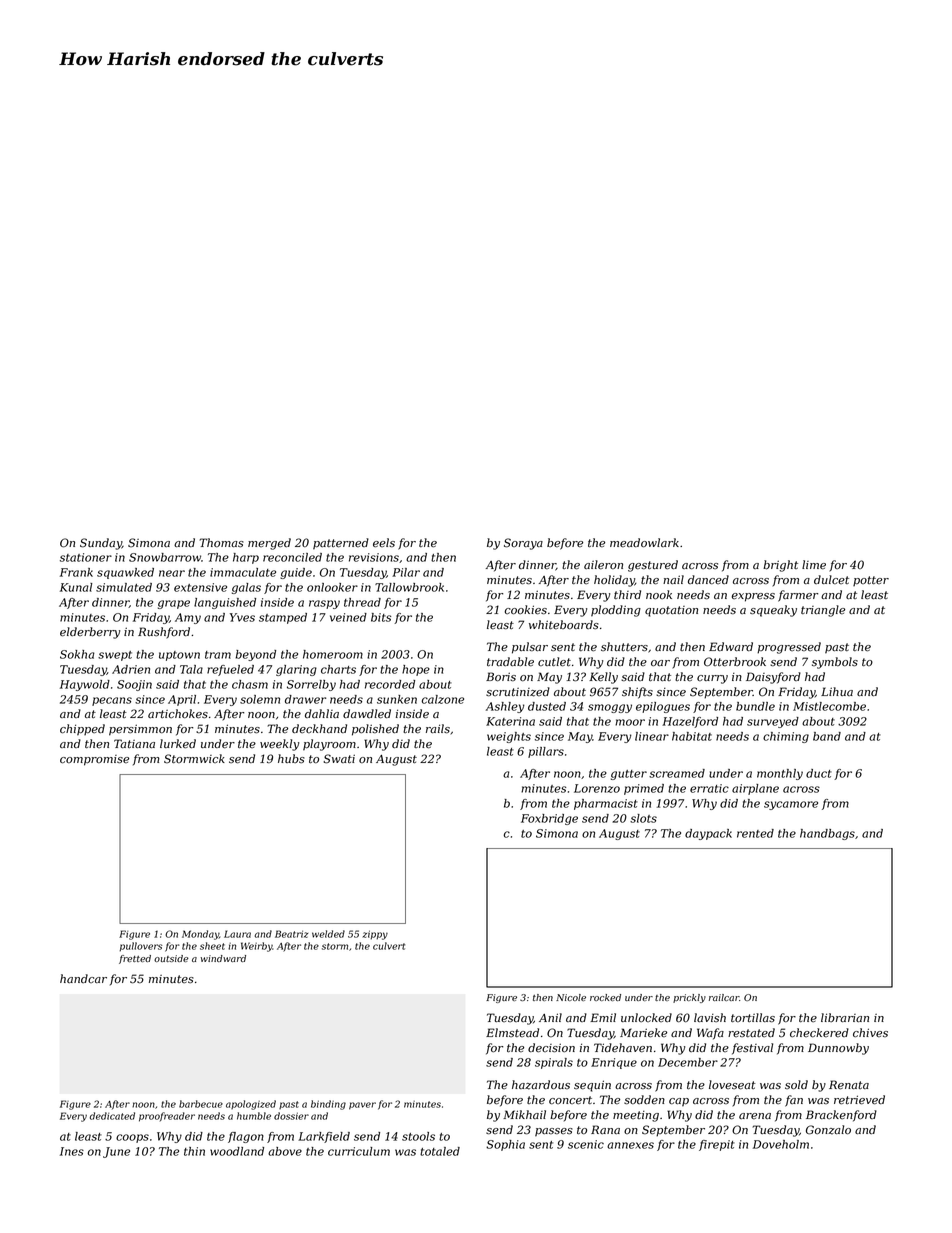 Image resolution: width=952 pixels, height=1233 pixels. I want to click on whiteboards, so click(564, 625).
